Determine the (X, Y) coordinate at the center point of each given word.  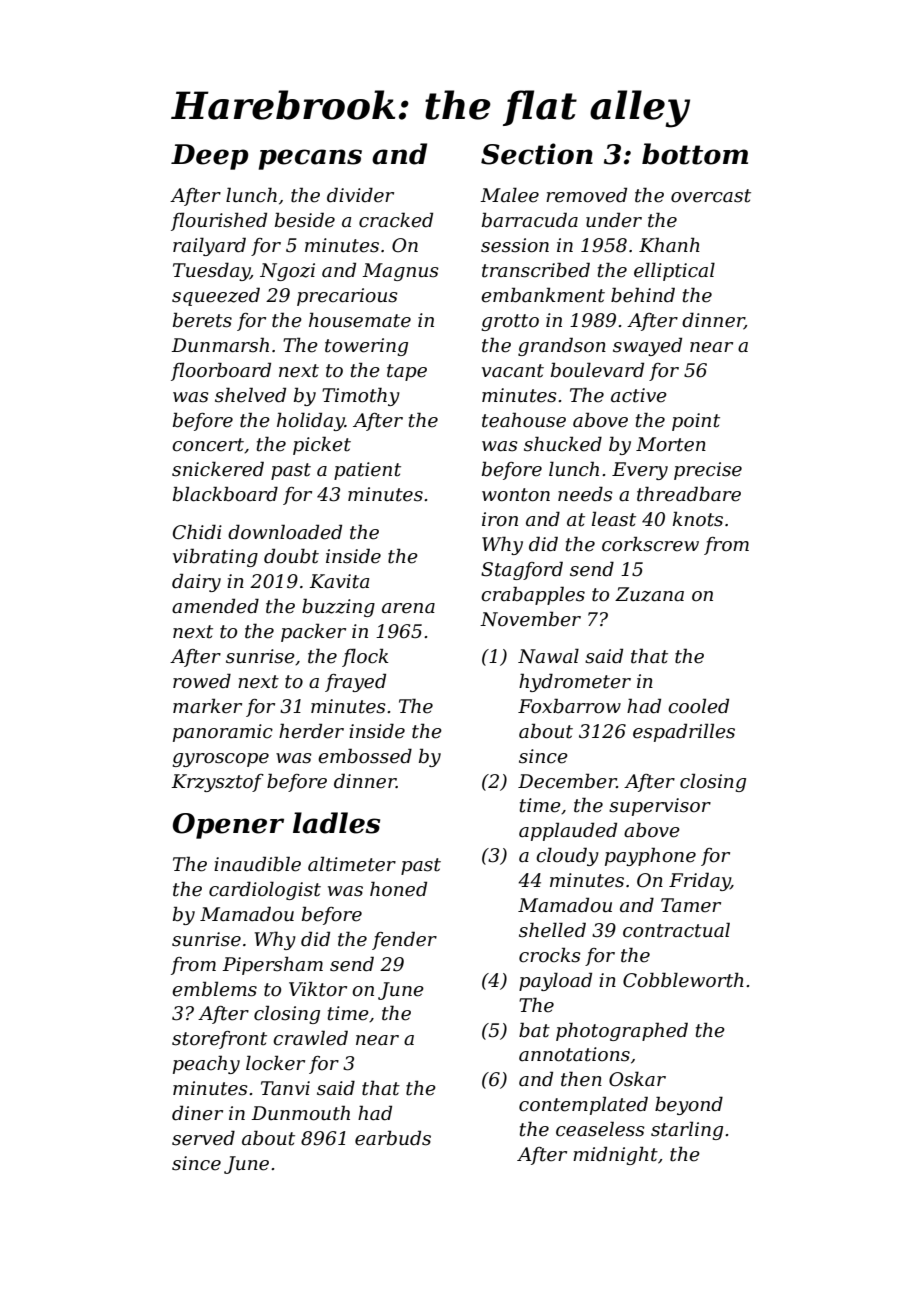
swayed (647, 346)
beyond (689, 1105)
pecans (310, 159)
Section (537, 154)
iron (500, 519)
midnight (615, 1155)
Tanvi (285, 1088)
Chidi (197, 532)
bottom (695, 154)
